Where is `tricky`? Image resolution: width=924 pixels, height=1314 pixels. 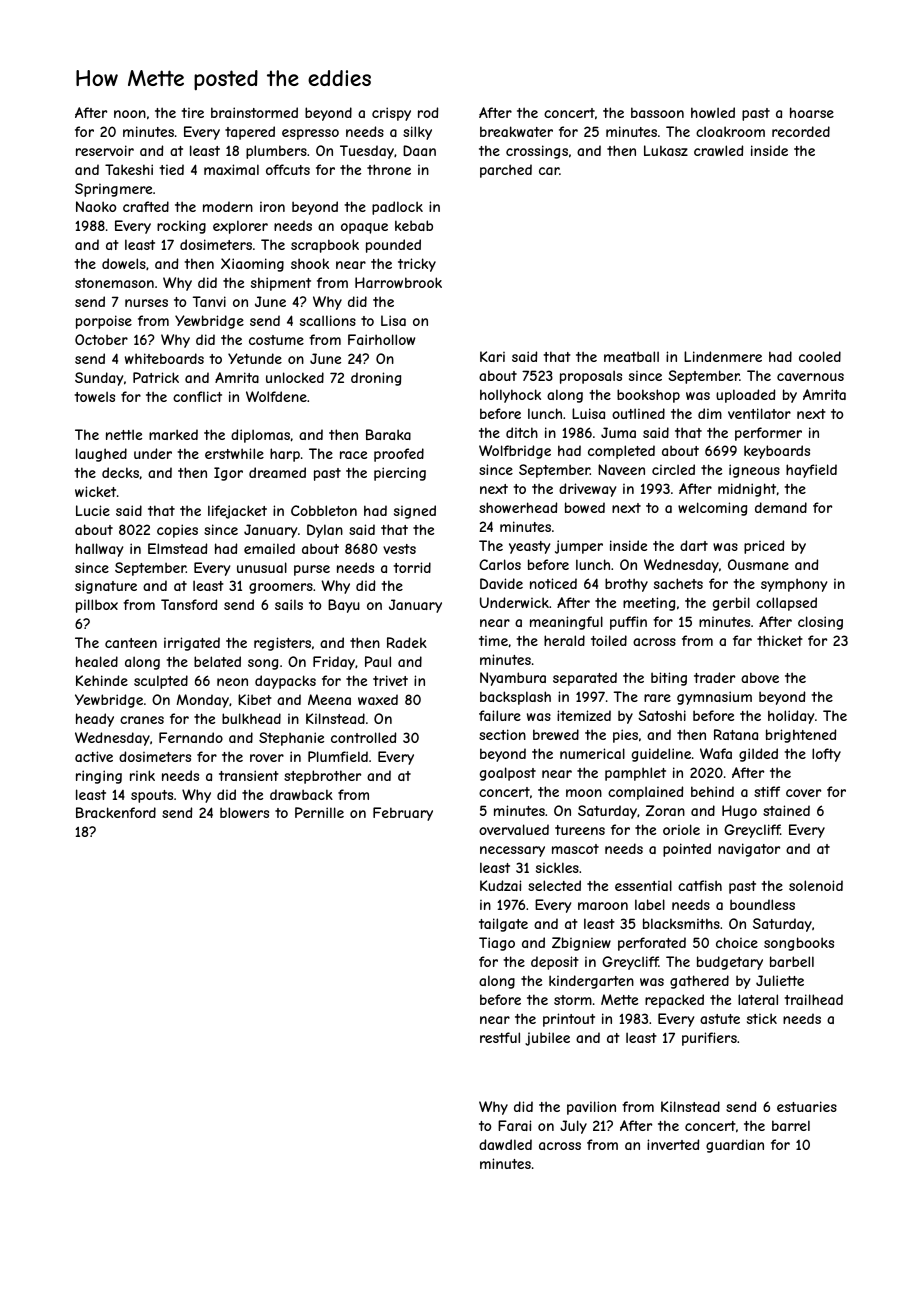 tricky is located at coordinates (417, 265).
